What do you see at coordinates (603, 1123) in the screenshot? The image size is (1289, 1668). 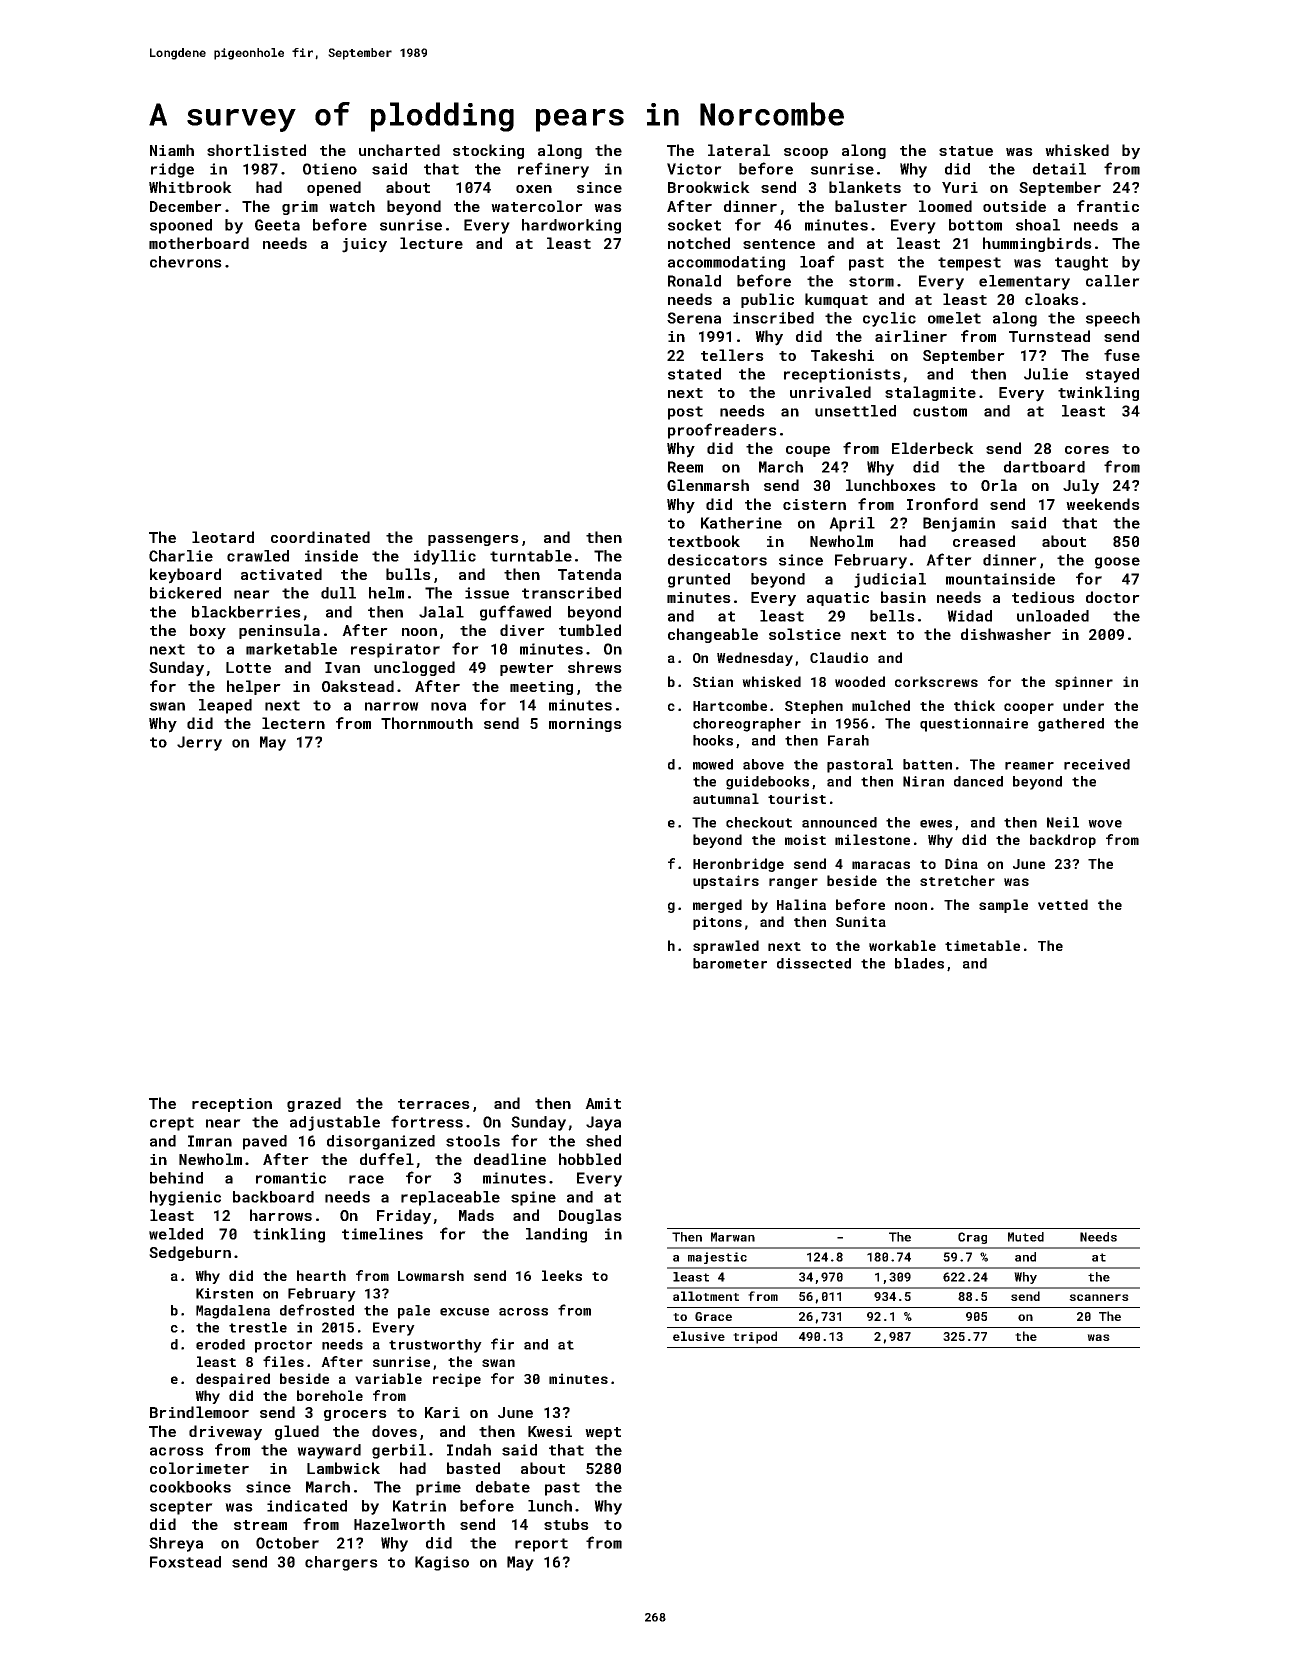 I see `Jaya` at bounding box center [603, 1123].
